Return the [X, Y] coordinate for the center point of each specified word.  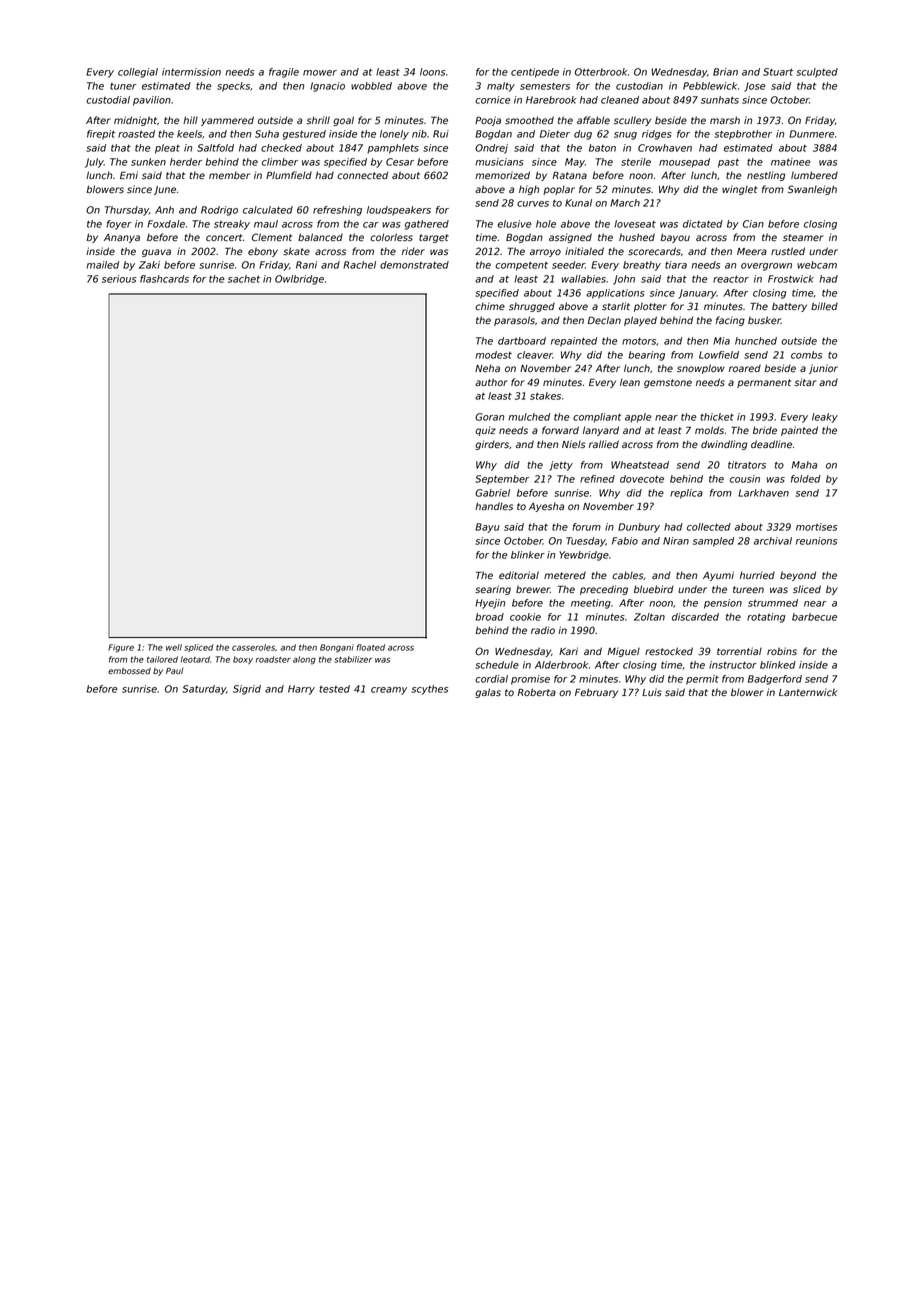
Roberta [537, 692]
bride [765, 430]
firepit [101, 135]
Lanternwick [808, 692]
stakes [545, 396]
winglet [740, 190]
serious [119, 279]
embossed [129, 671]
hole [546, 224]
